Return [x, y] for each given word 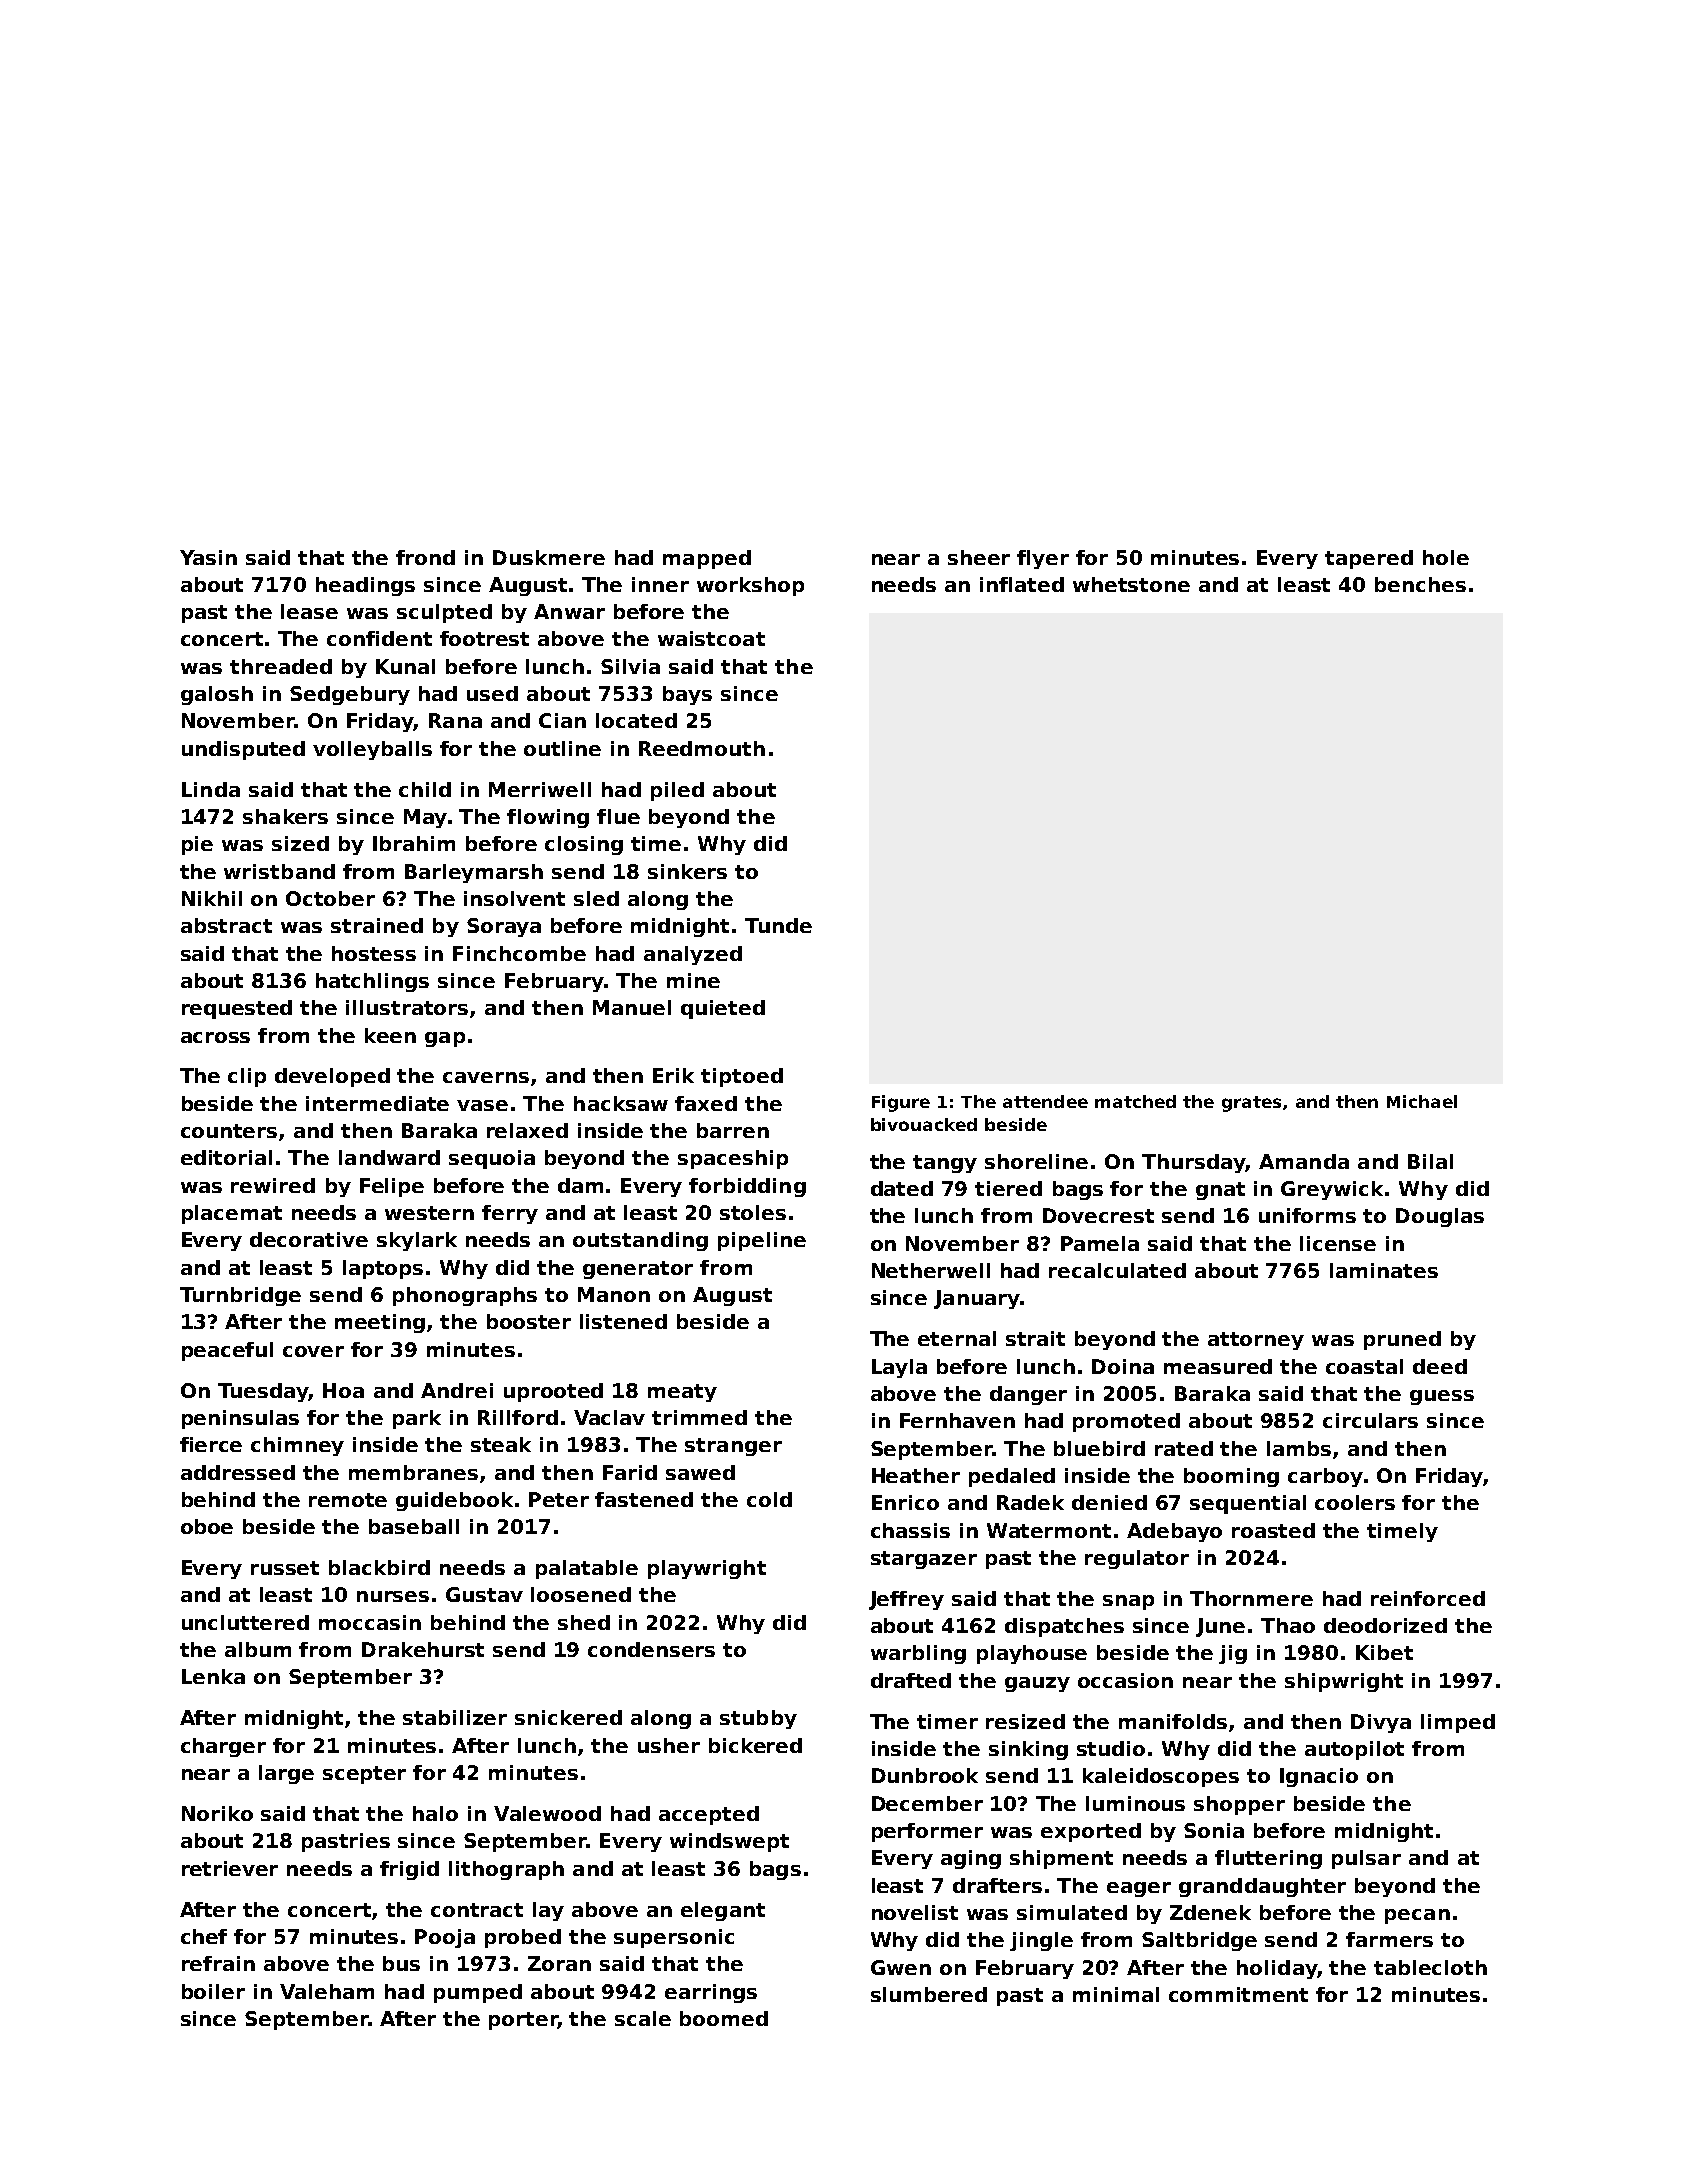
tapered [1369, 559]
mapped [707, 559]
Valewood [547, 1813]
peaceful [227, 1351]
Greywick [1332, 1190]
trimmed [699, 1417]
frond [425, 557]
